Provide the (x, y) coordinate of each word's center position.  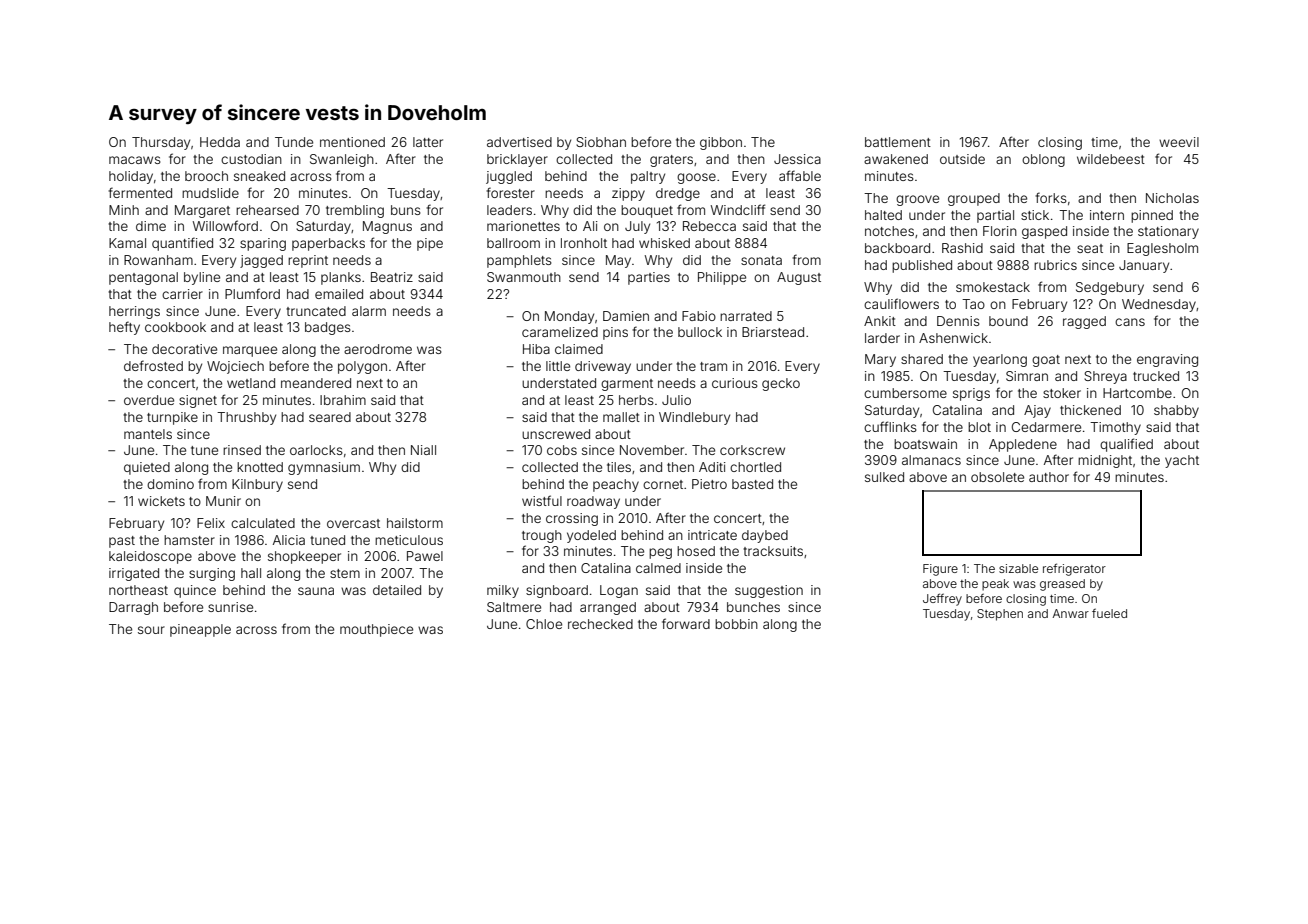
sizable (1018, 568)
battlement (898, 142)
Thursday (161, 143)
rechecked (600, 624)
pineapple (200, 630)
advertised (519, 142)
